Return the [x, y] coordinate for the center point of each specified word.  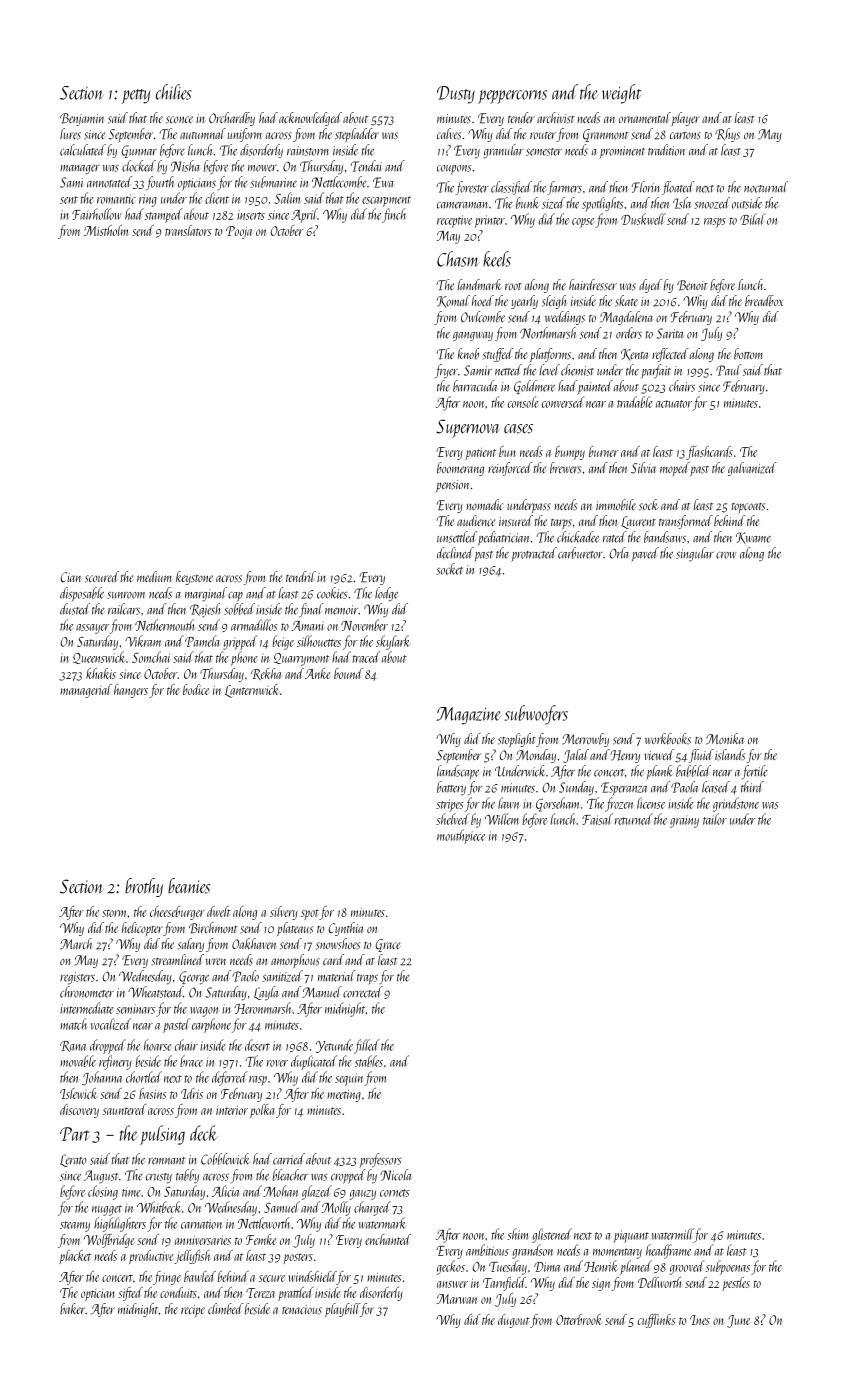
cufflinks [657, 1321]
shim [517, 1234]
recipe [193, 1311]
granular [504, 151]
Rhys [727, 135]
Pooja [239, 232]
